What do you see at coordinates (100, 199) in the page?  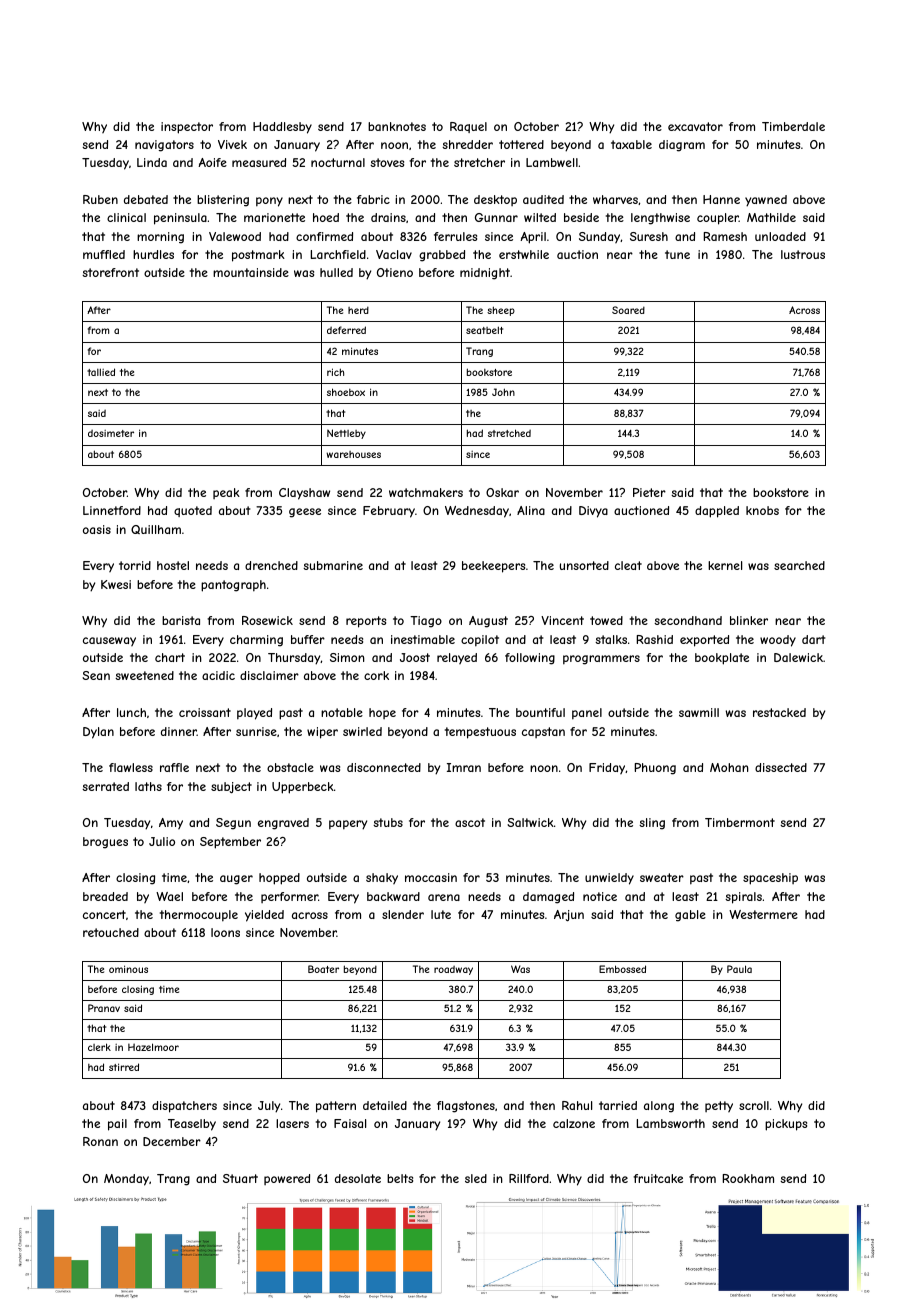 I see `Ruben` at bounding box center [100, 199].
